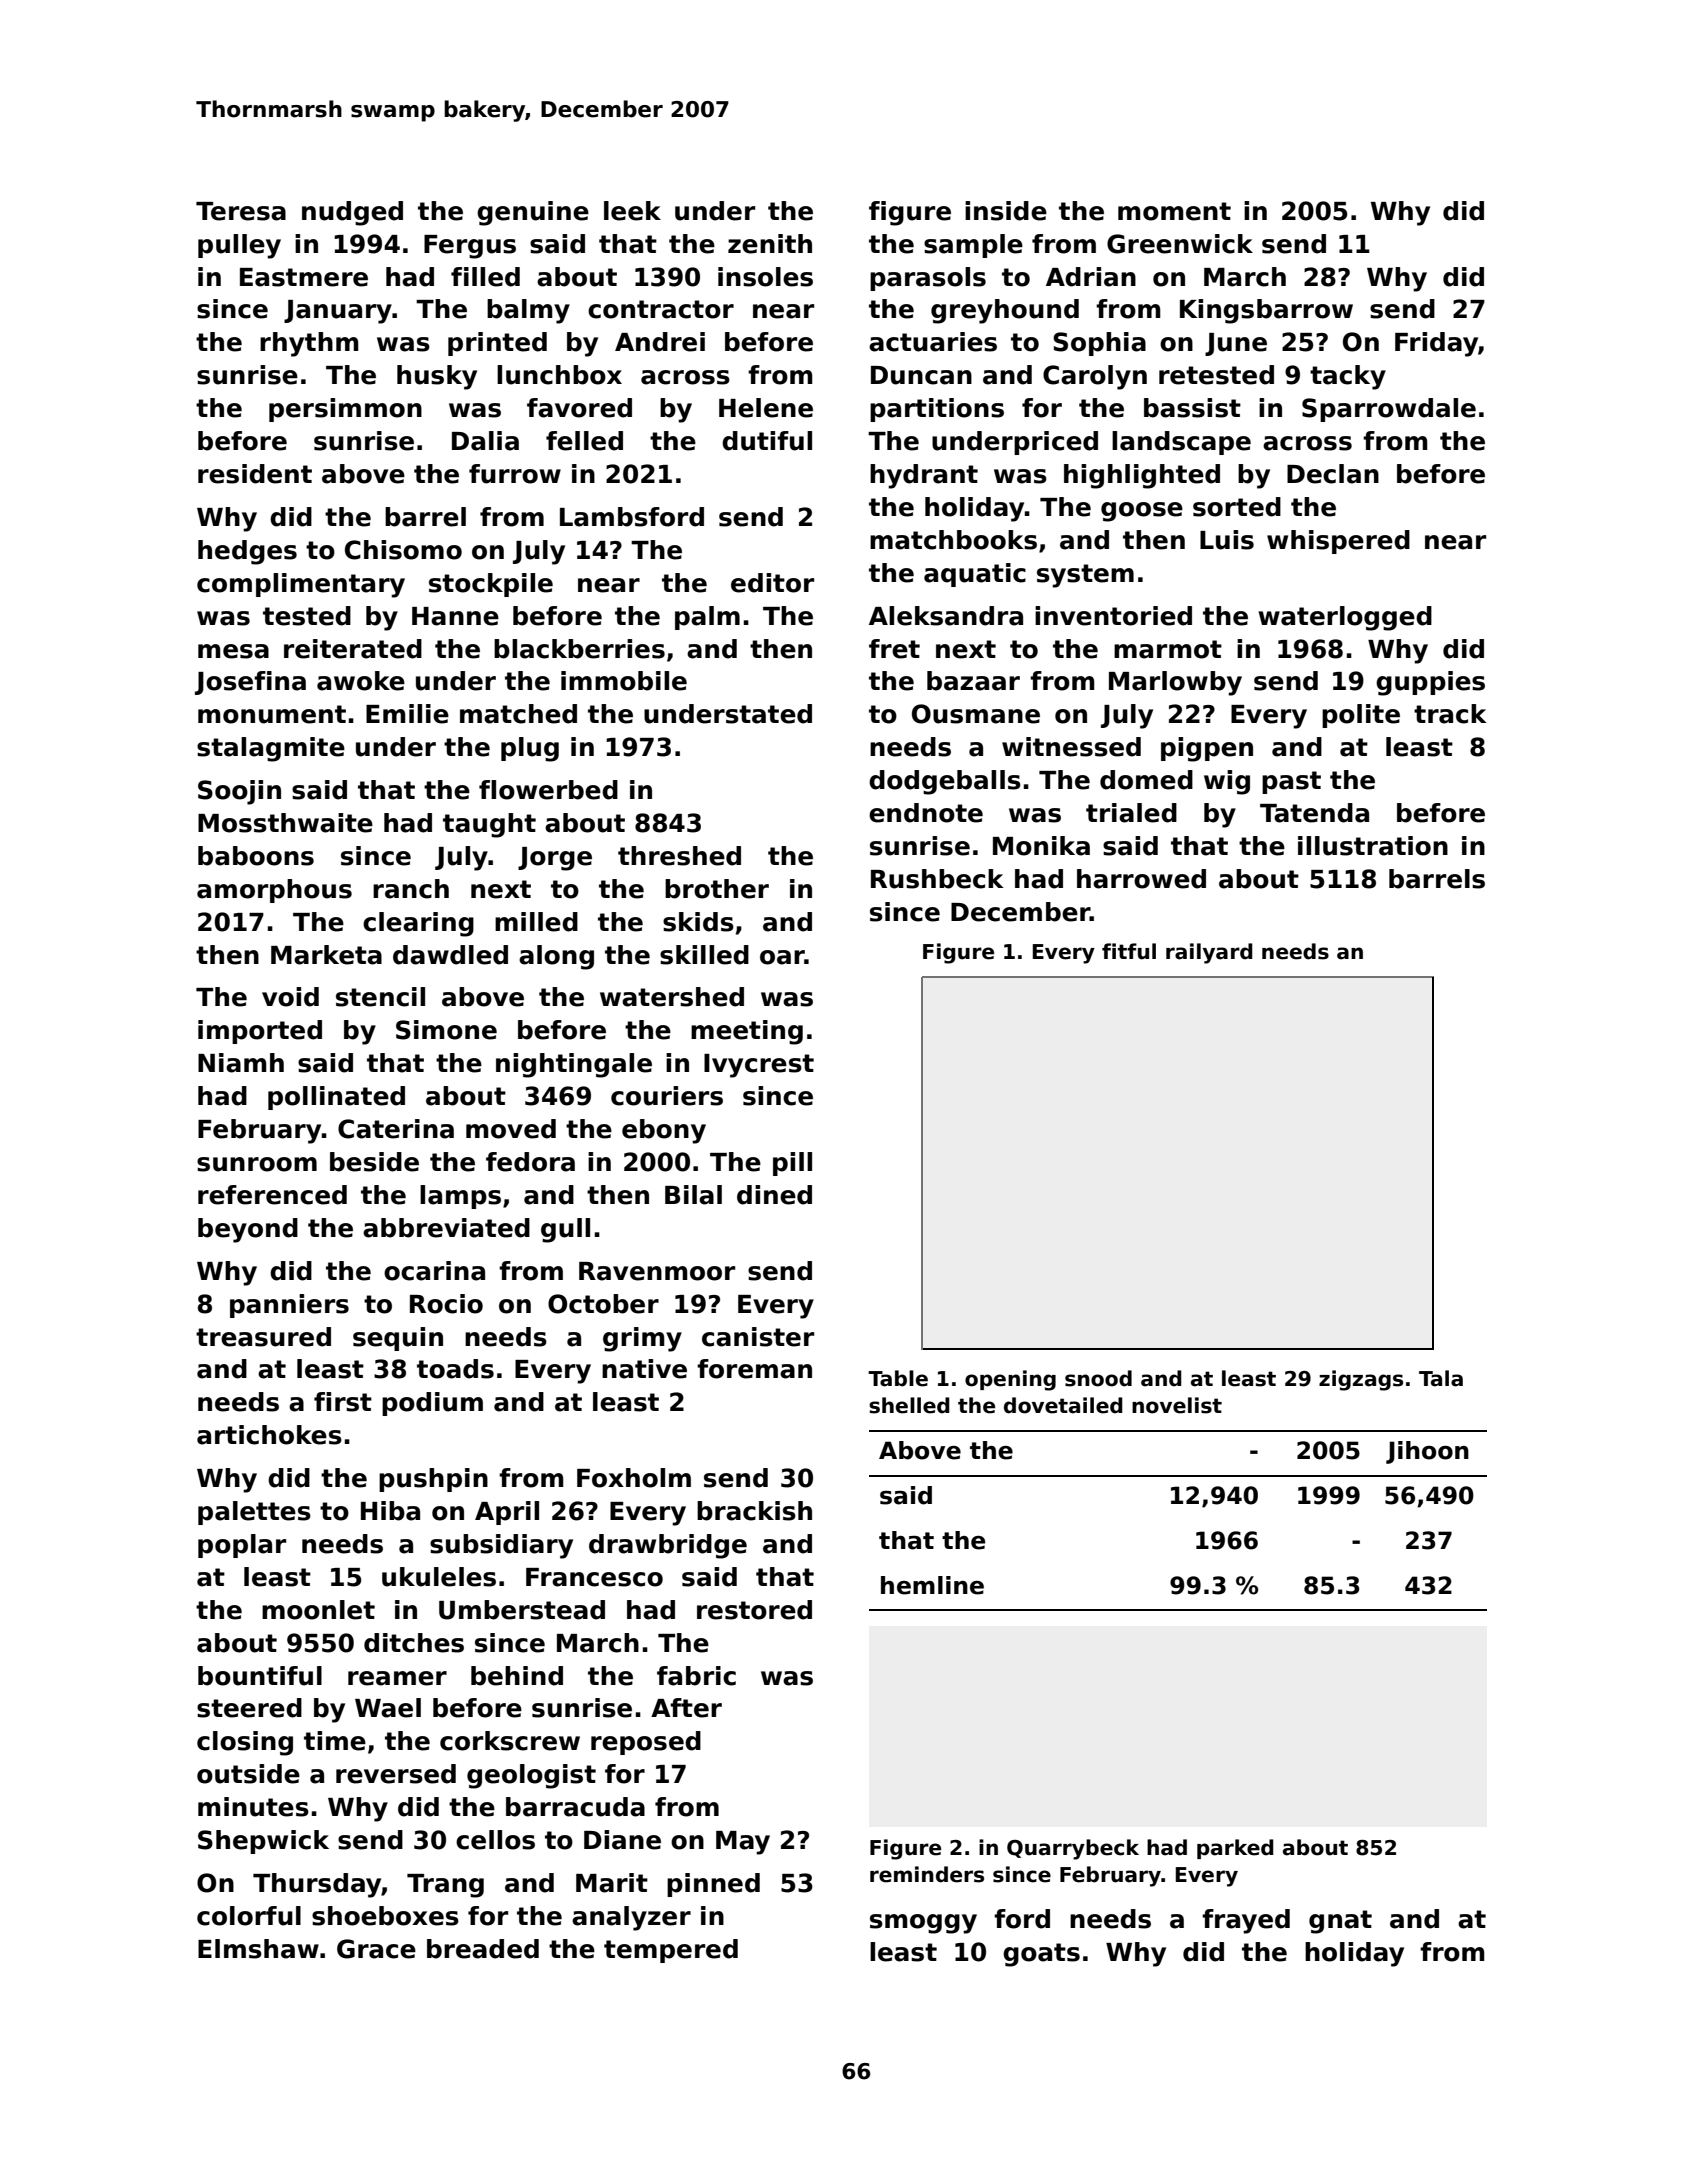 The image size is (1683, 2178). What do you see at coordinates (1073, 1849) in the screenshot?
I see `Quarrybeck` at bounding box center [1073, 1849].
